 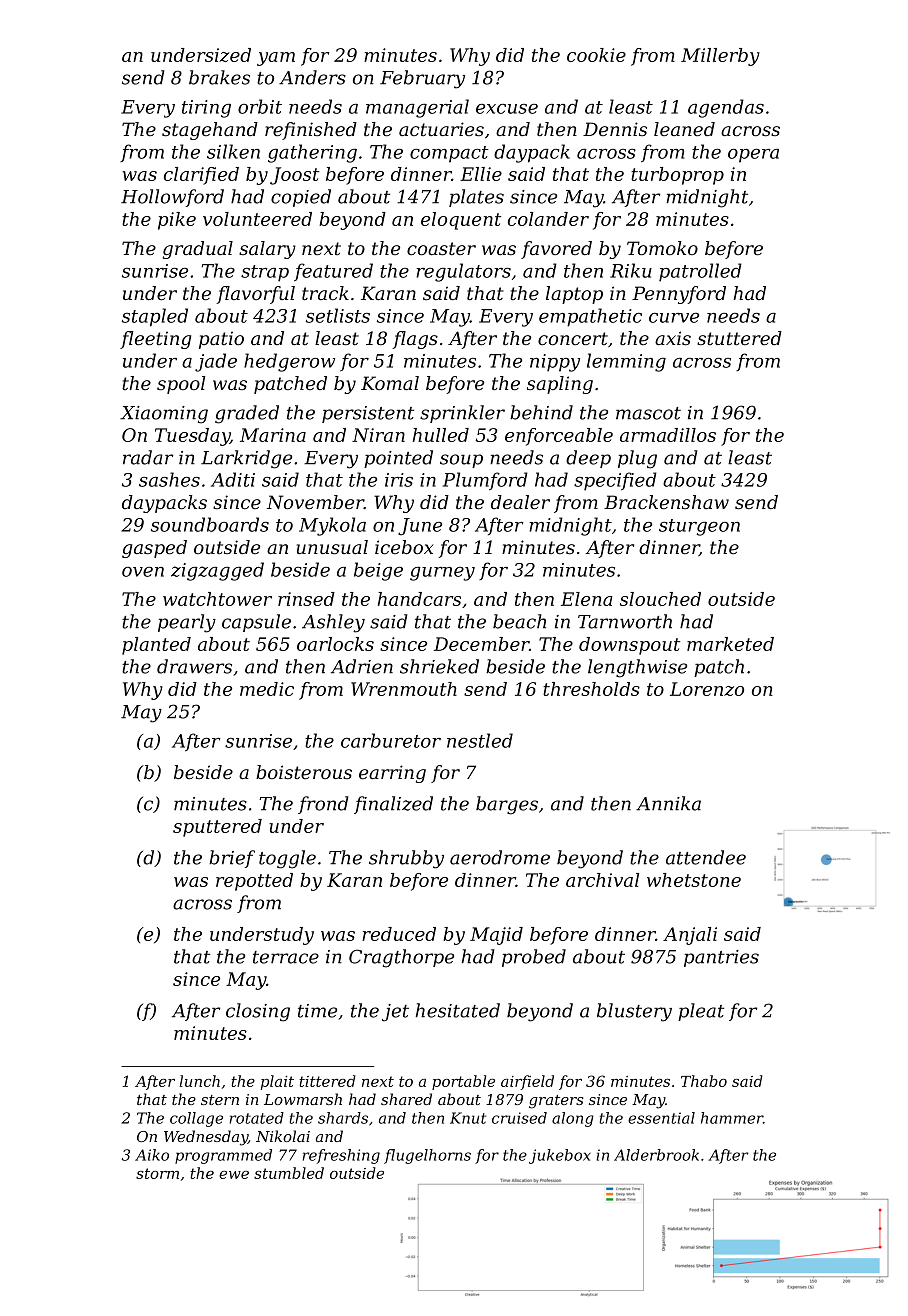 I want to click on Tomoko, so click(x=662, y=248).
